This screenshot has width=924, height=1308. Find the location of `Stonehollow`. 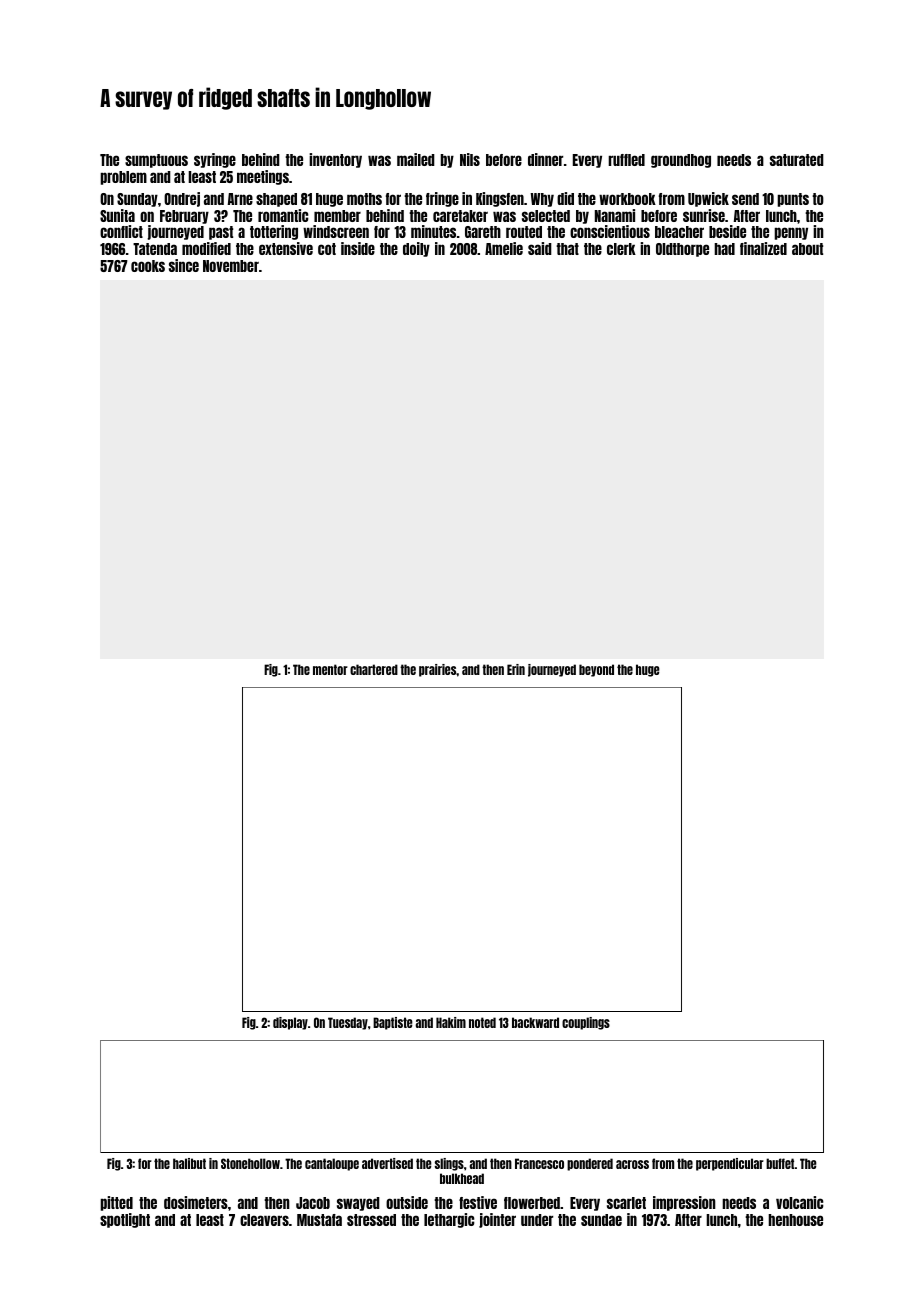

Stonehollow is located at coordinates (250, 1163).
